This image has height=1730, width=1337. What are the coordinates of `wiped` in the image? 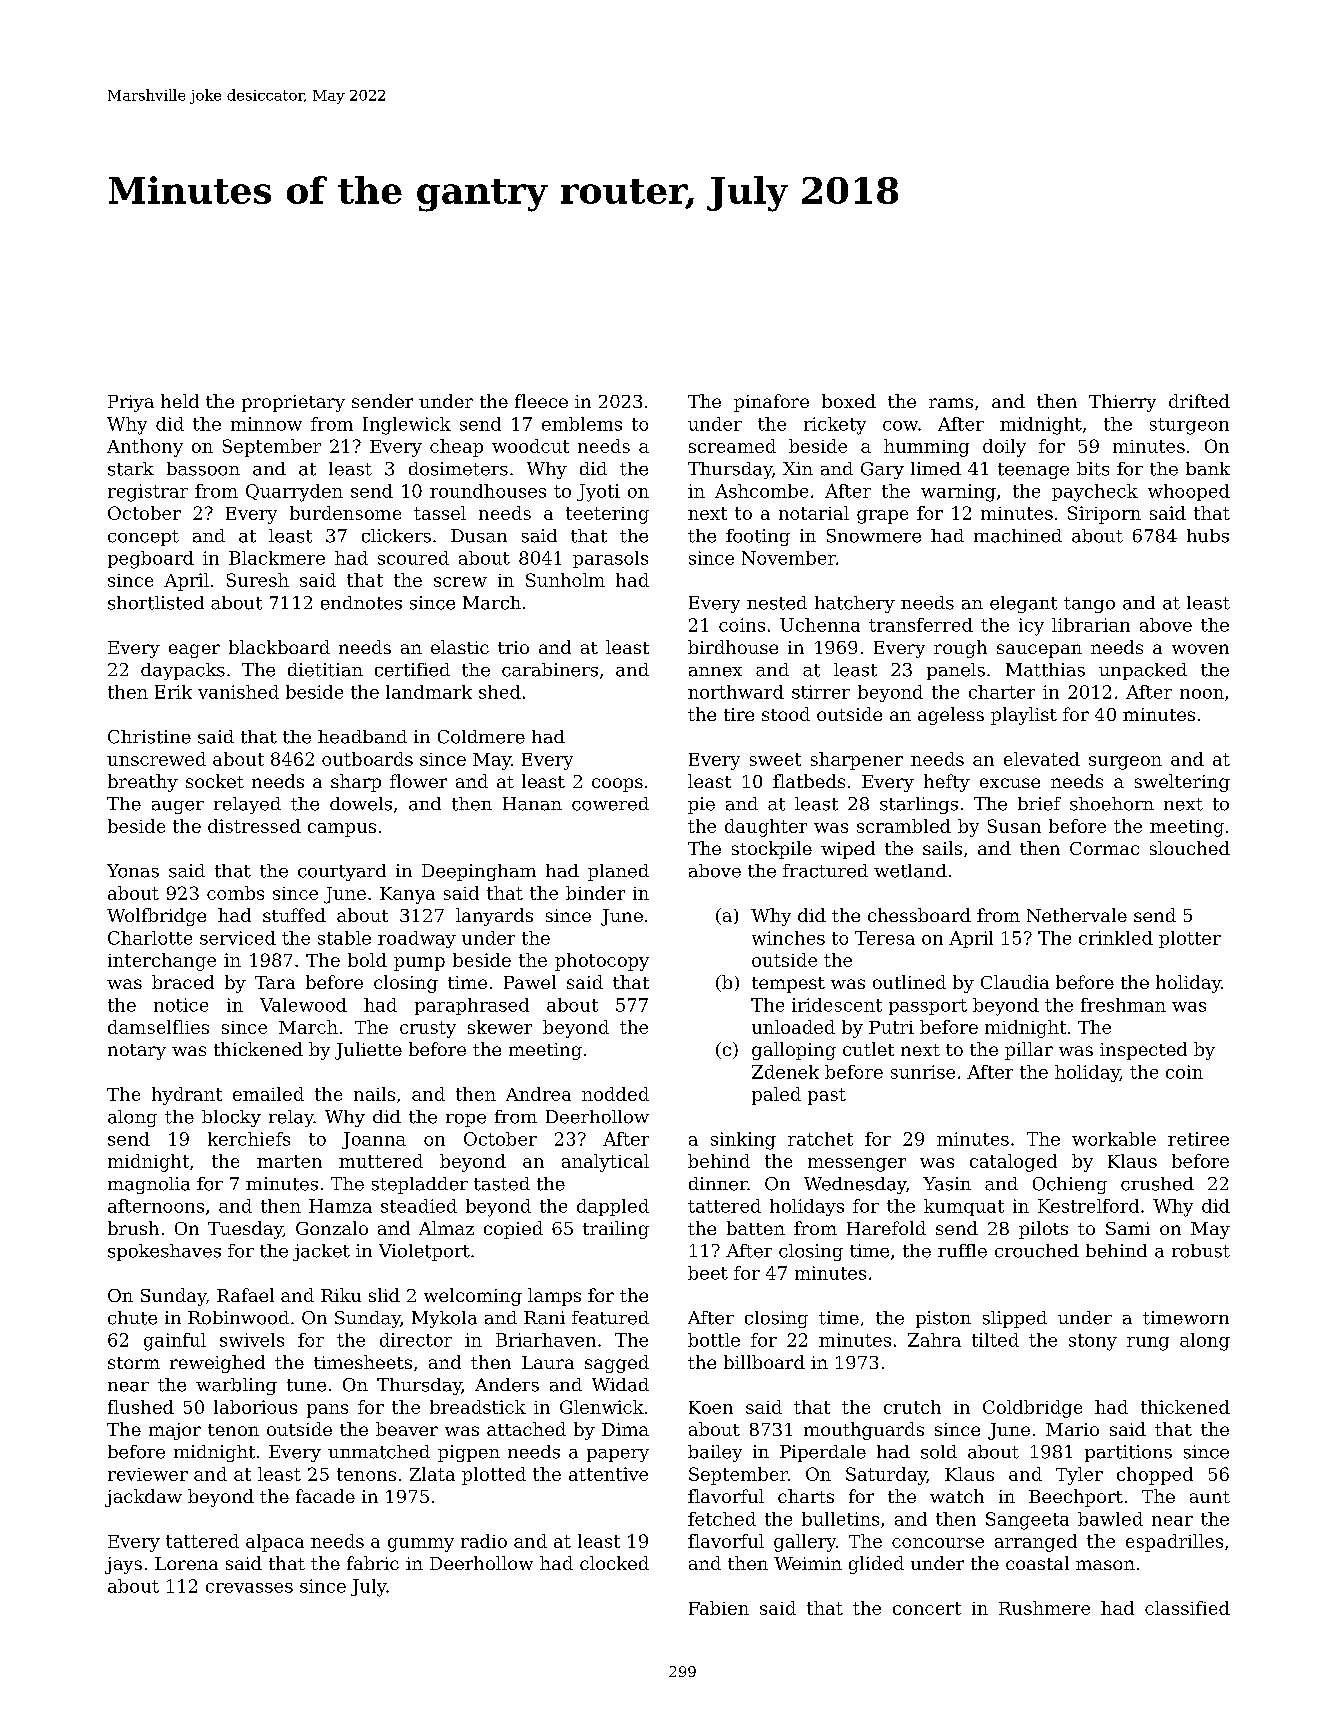 It's located at (848, 850).
